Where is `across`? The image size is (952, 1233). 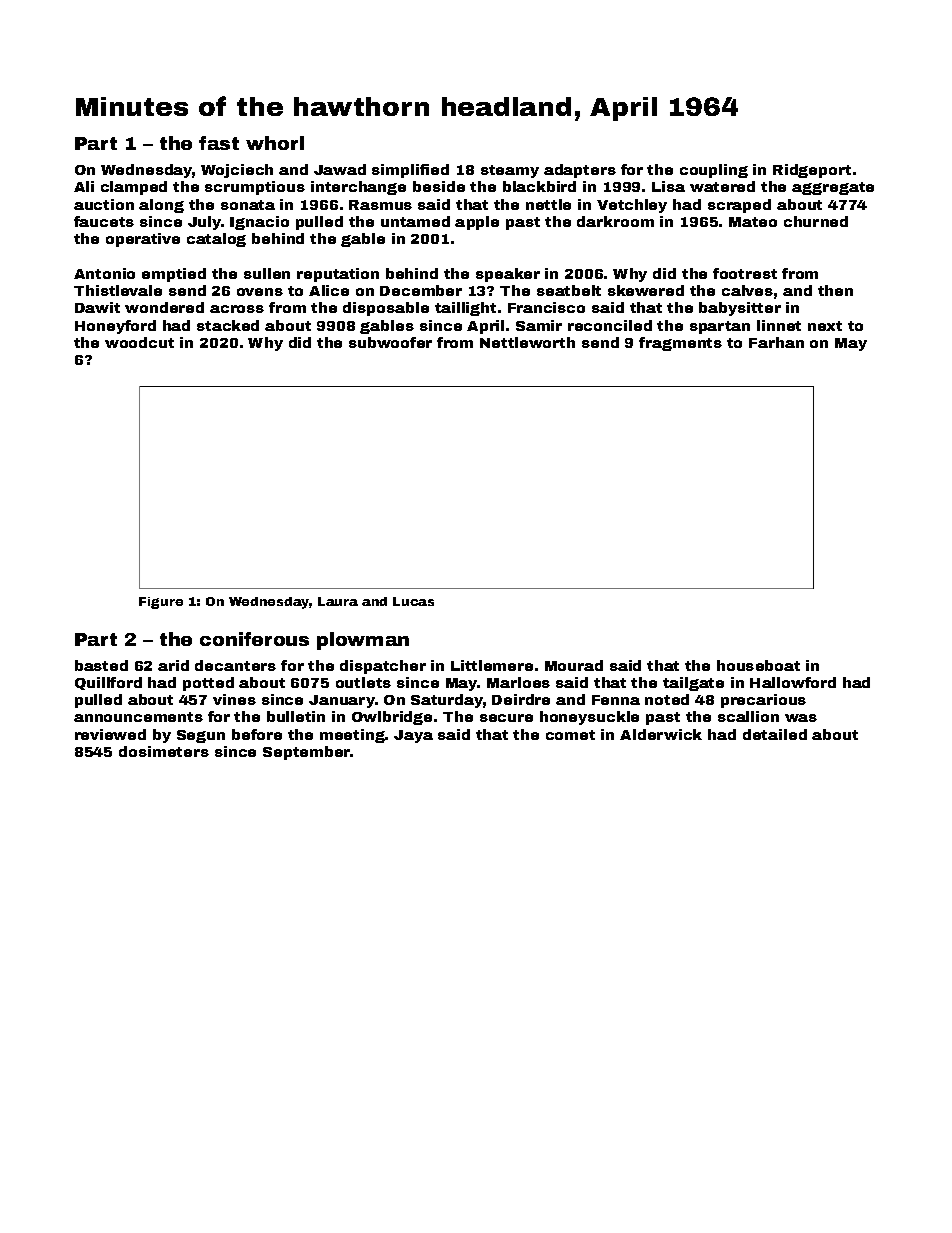
across is located at coordinates (237, 309).
